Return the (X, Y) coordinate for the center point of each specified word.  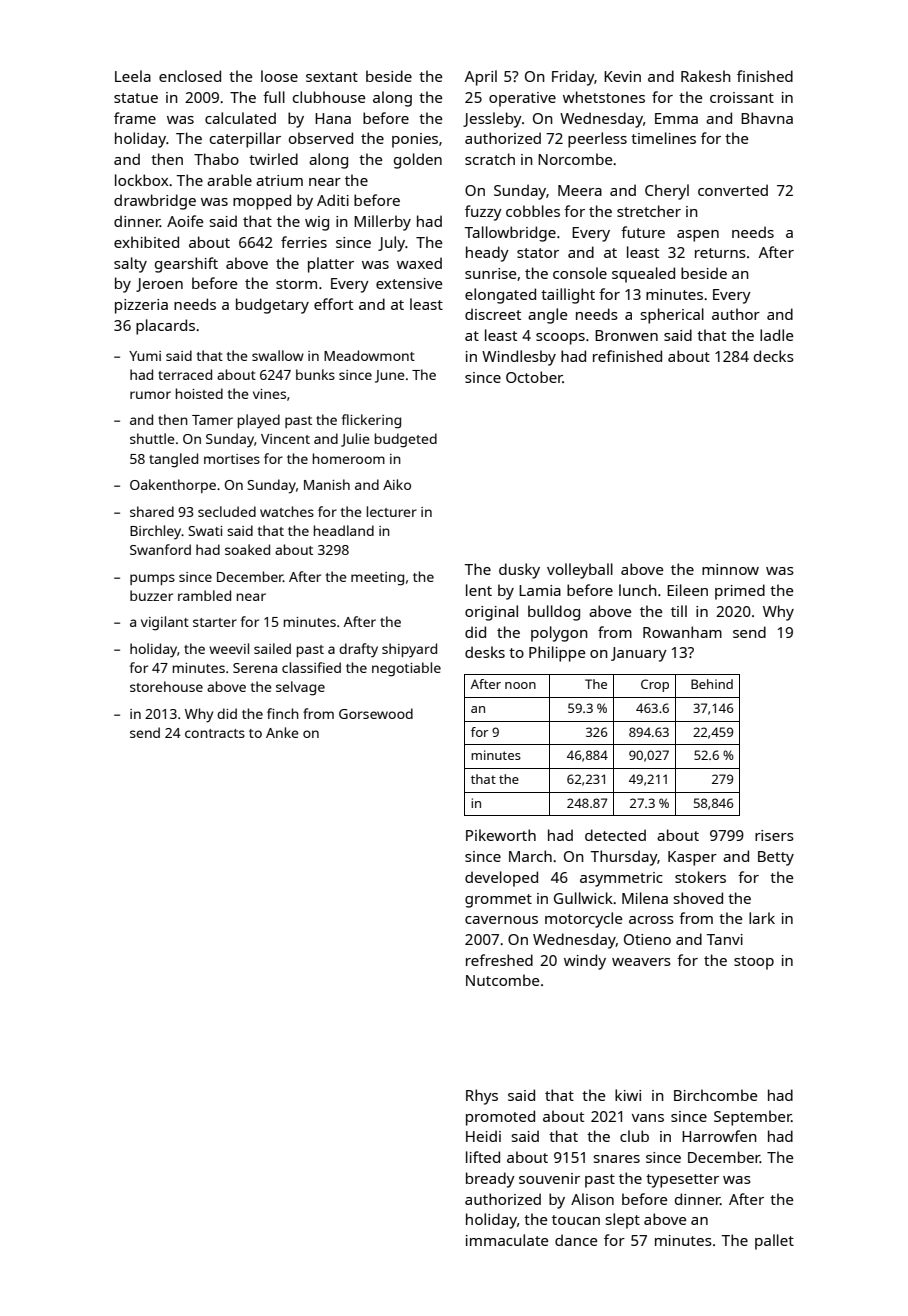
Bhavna (767, 118)
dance (576, 1240)
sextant (332, 77)
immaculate (507, 1240)
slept (623, 1221)
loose (279, 76)
